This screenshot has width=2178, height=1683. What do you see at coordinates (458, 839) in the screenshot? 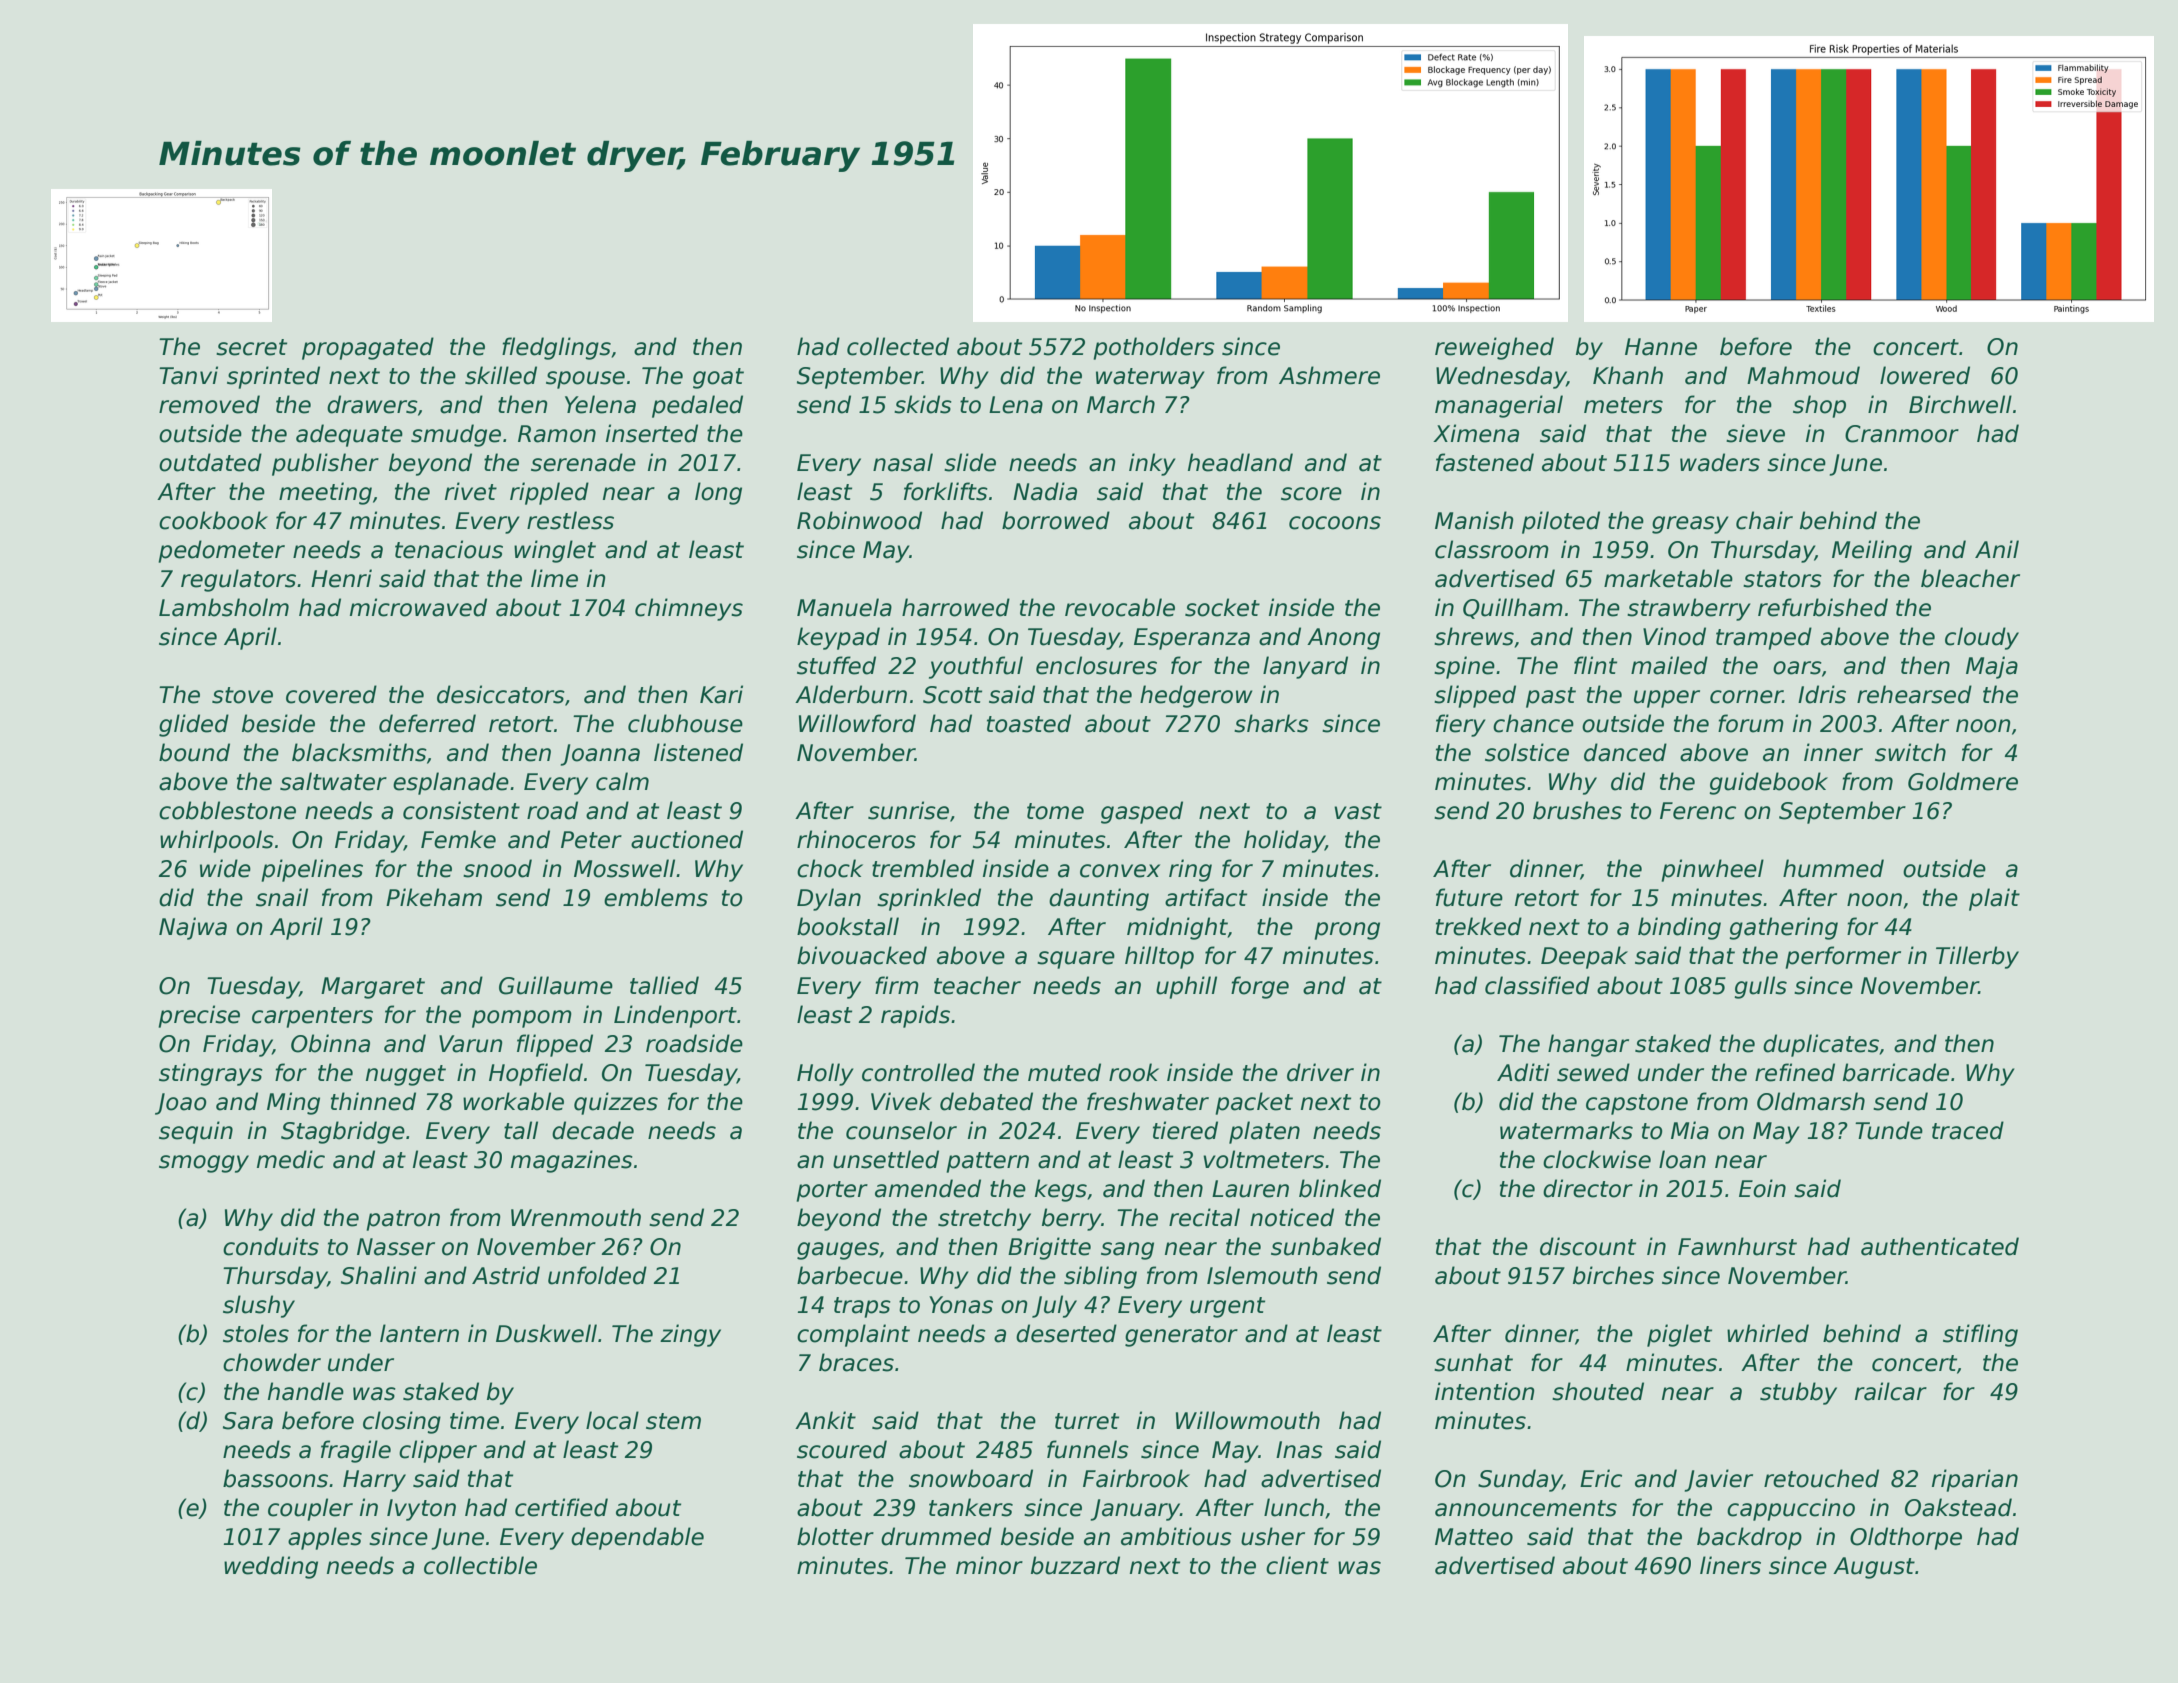
I see `Femke` at bounding box center [458, 839].
